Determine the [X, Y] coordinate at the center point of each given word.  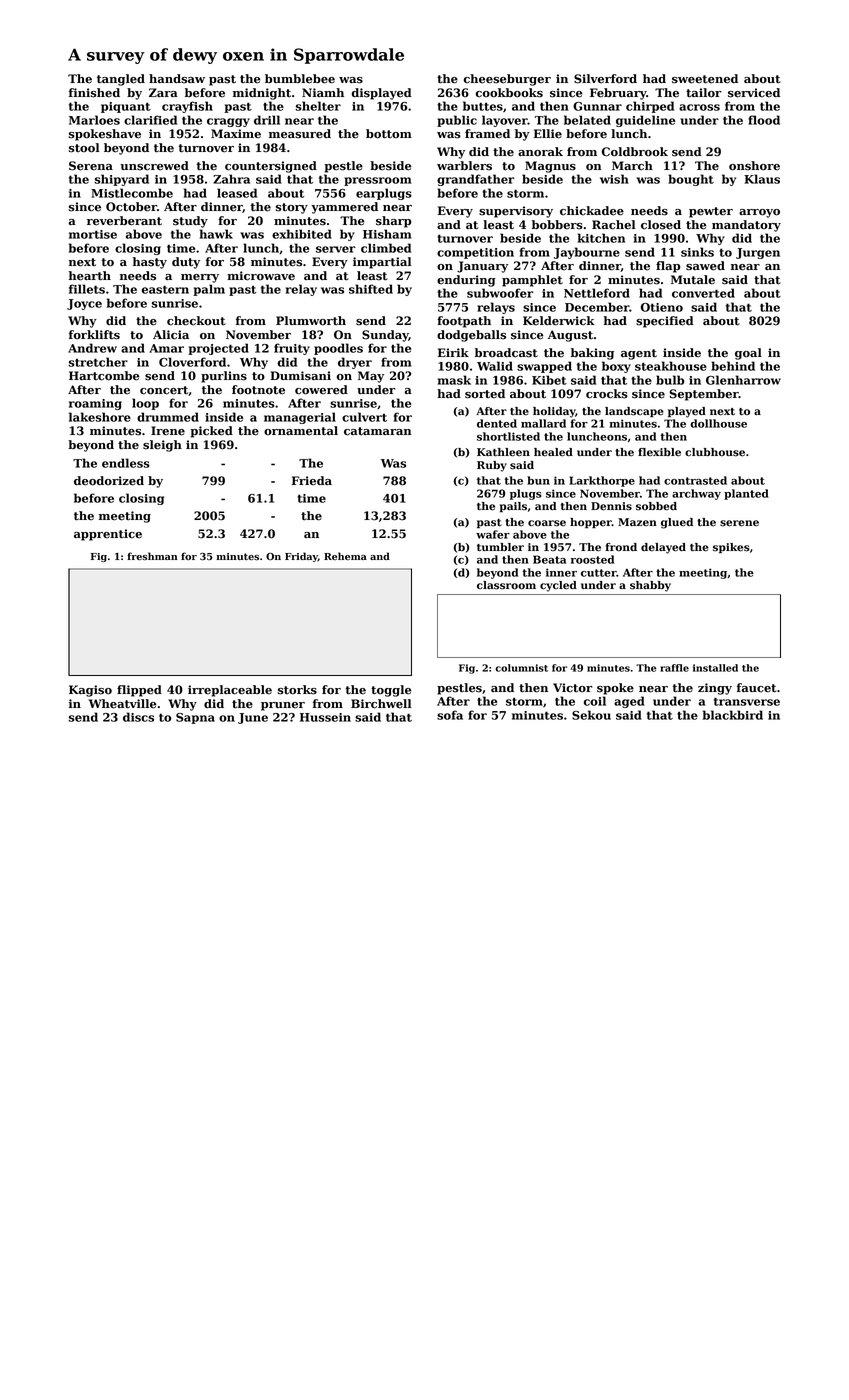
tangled [121, 80]
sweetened [705, 79]
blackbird [733, 715]
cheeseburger [507, 80]
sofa [450, 715]
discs [138, 717]
